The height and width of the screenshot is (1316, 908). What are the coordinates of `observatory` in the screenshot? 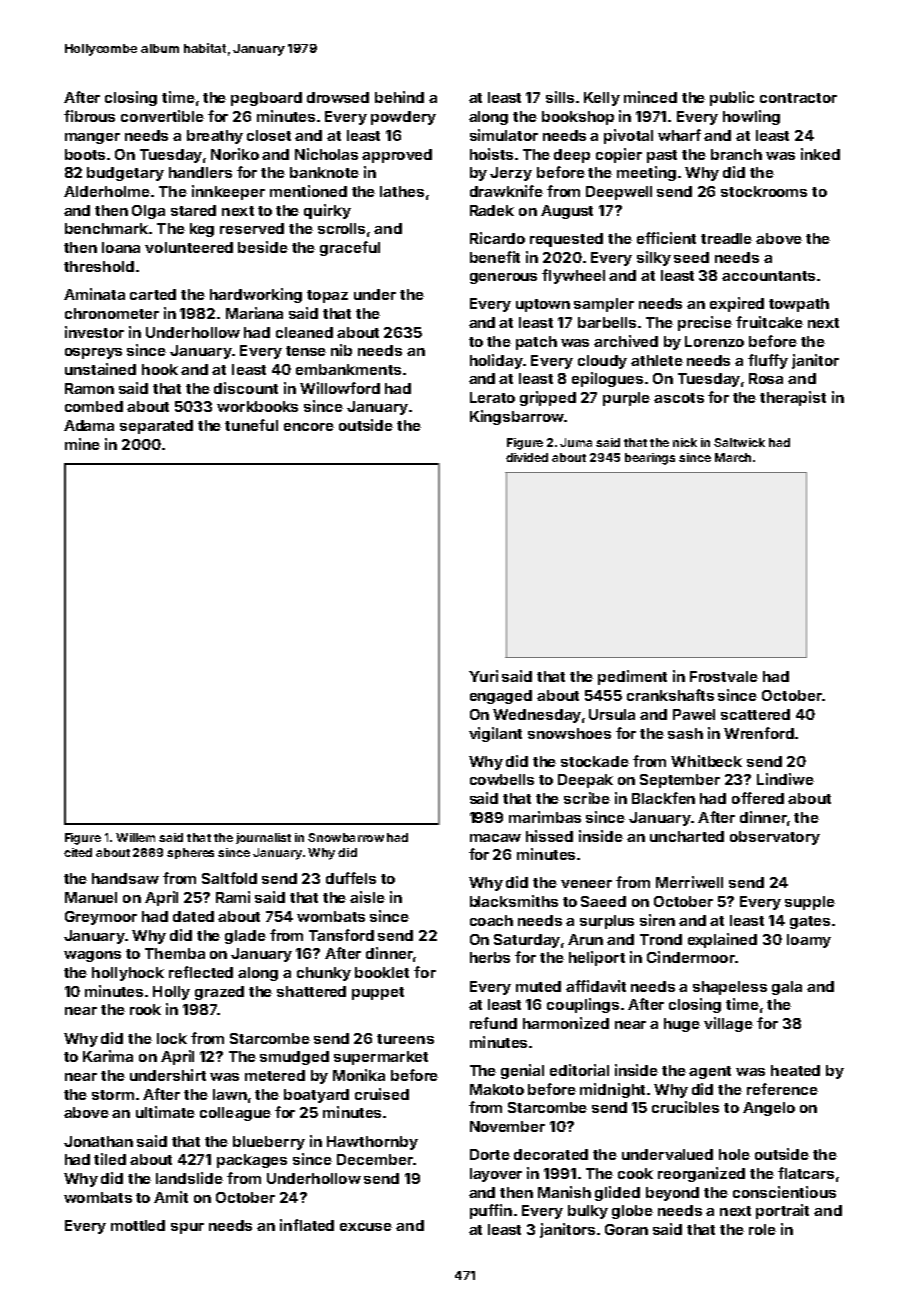 It's located at (775, 838).
